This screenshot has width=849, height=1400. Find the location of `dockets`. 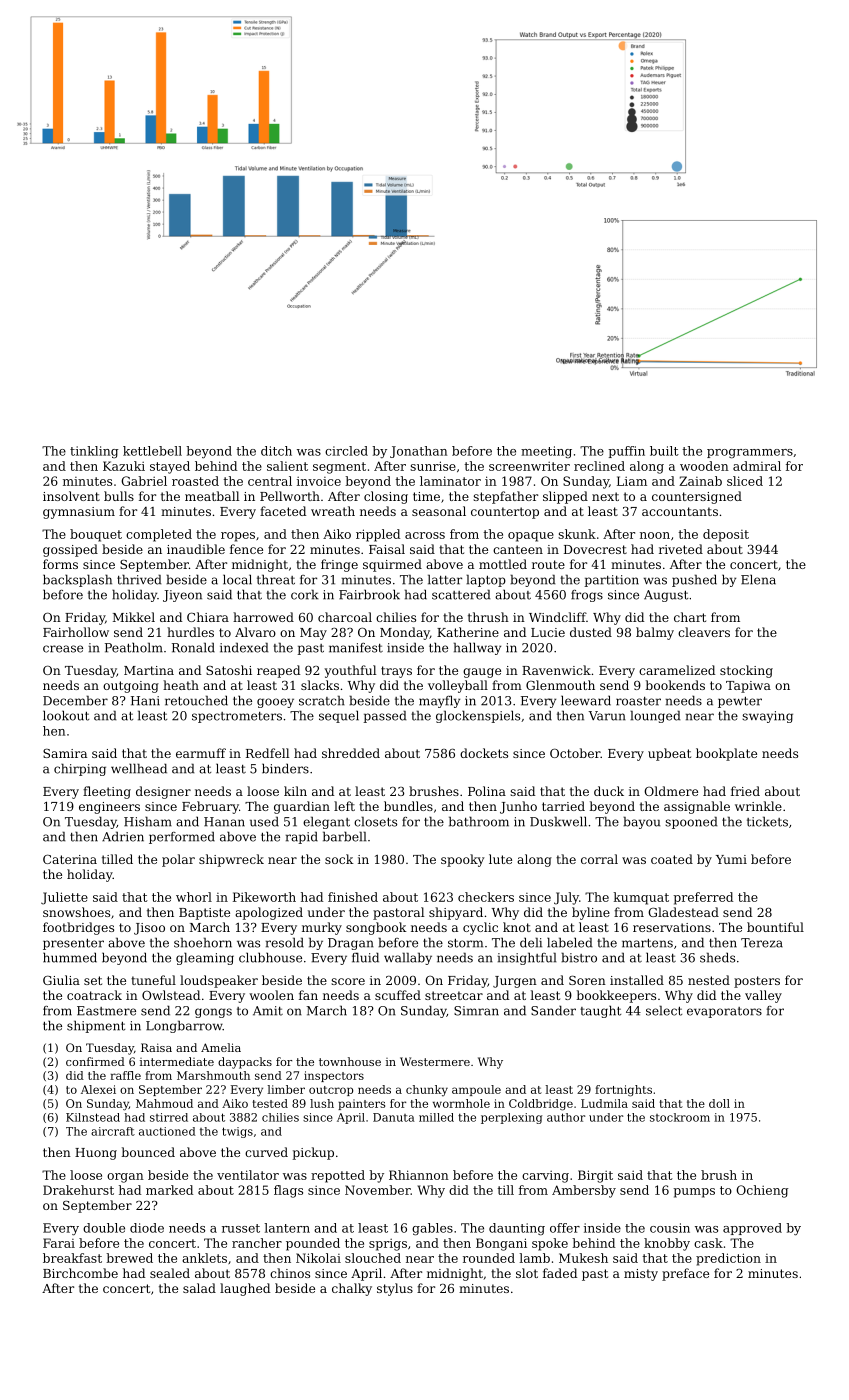

dockets is located at coordinates (484, 753).
